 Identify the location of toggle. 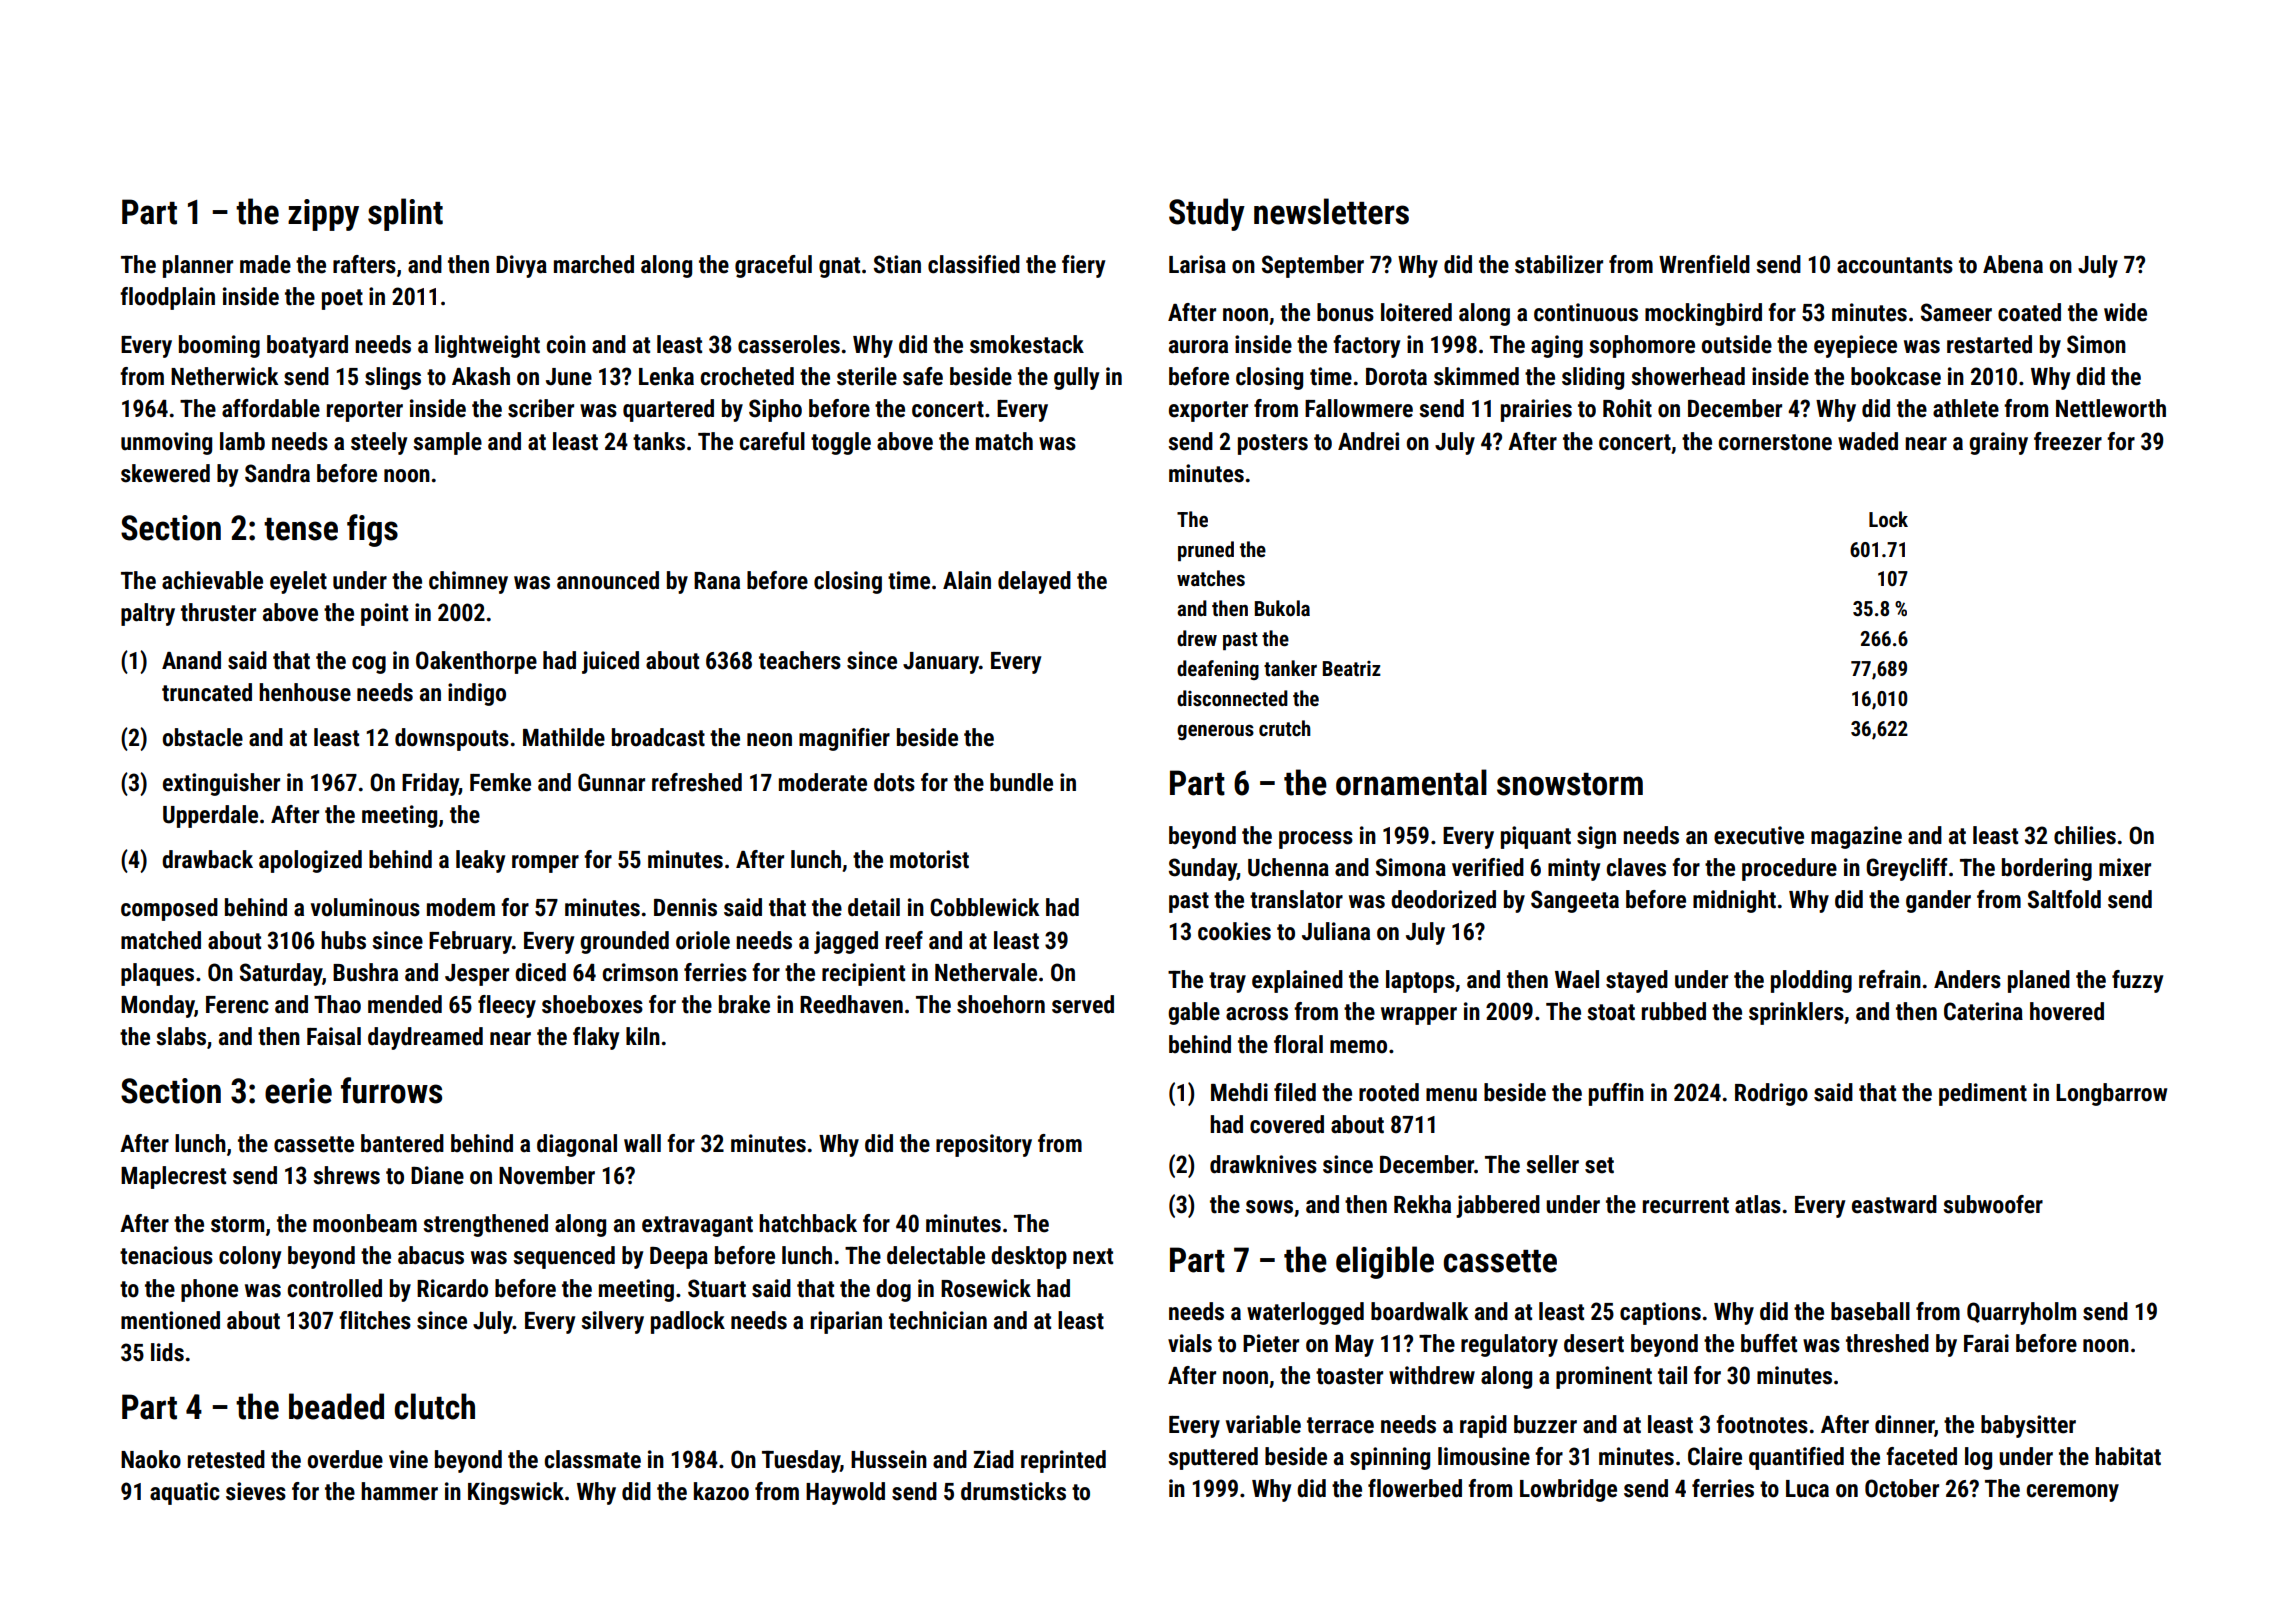
(841, 443).
